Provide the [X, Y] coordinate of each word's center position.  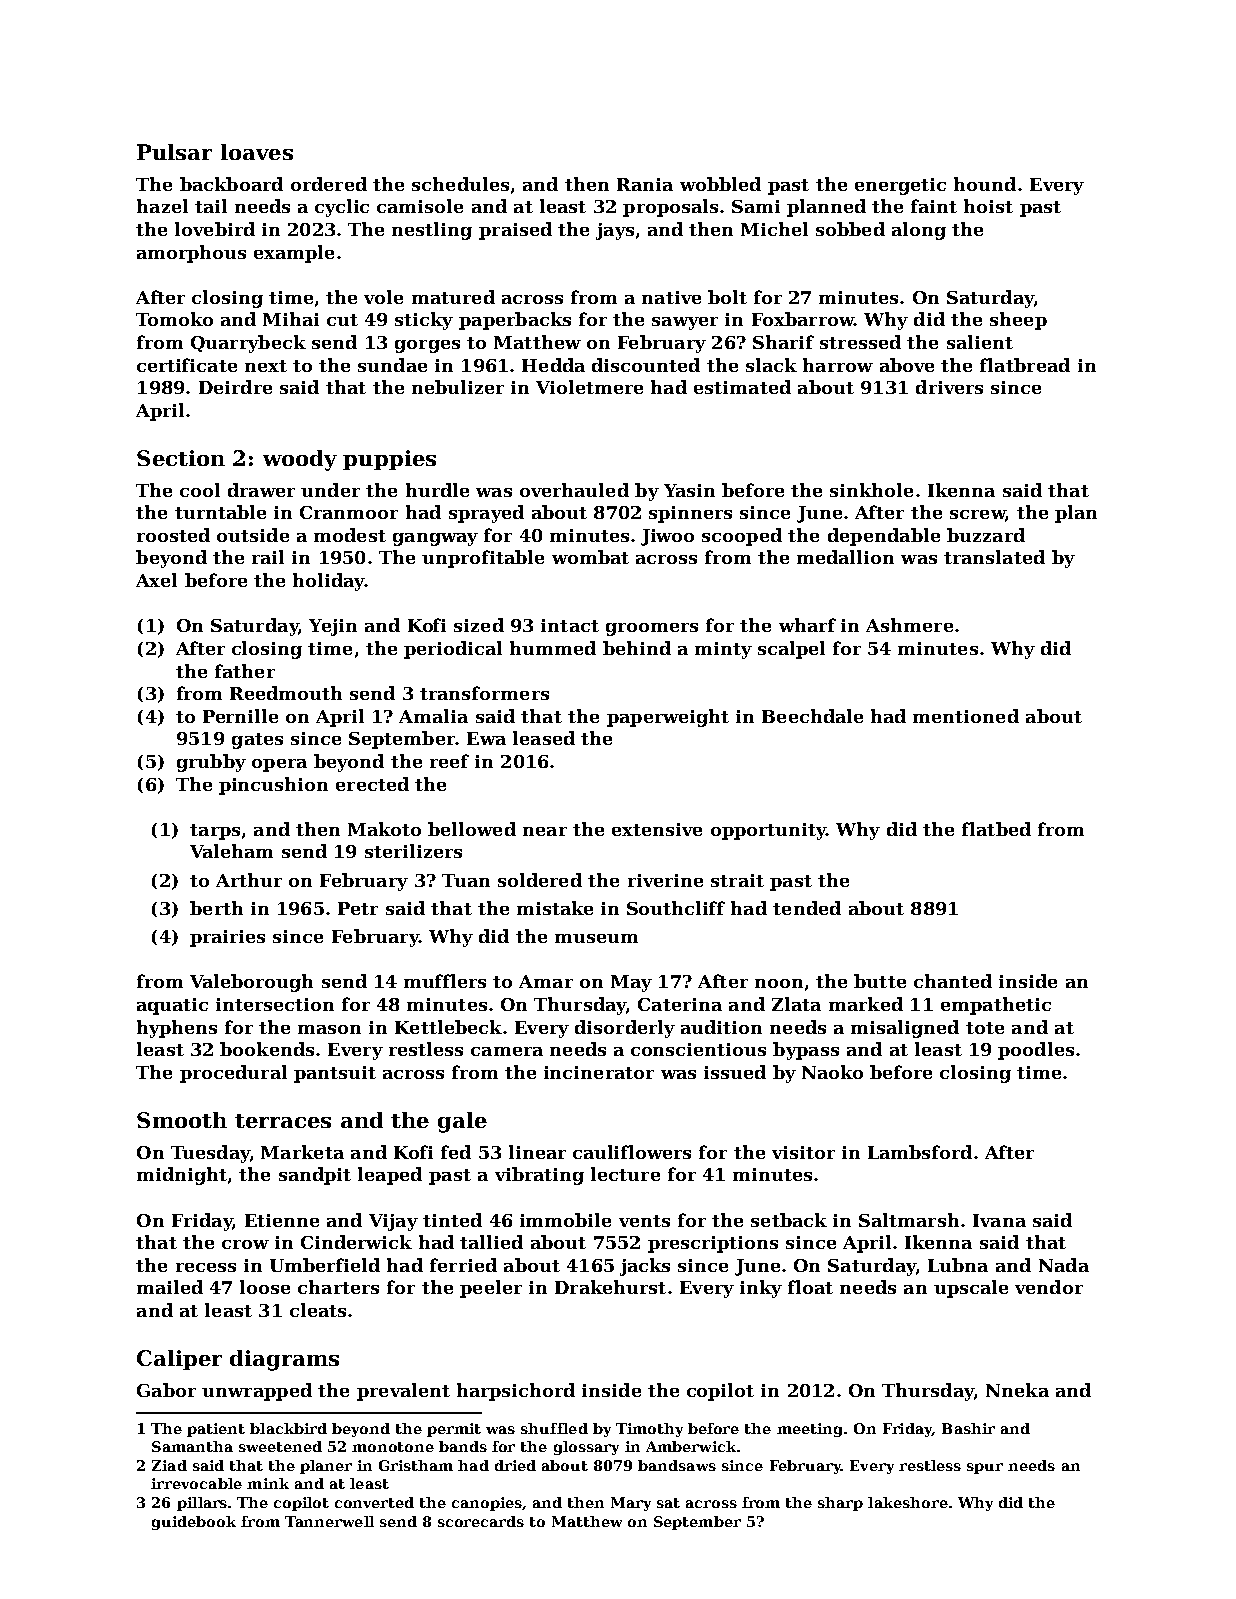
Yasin [689, 490]
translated [994, 557]
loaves [257, 152]
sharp [840, 1504]
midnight [182, 1176]
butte [880, 981]
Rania [645, 184]
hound [985, 184]
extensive [657, 829]
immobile [565, 1220]
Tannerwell [329, 1521]
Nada [1064, 1265]
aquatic [172, 1006]
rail [268, 557]
